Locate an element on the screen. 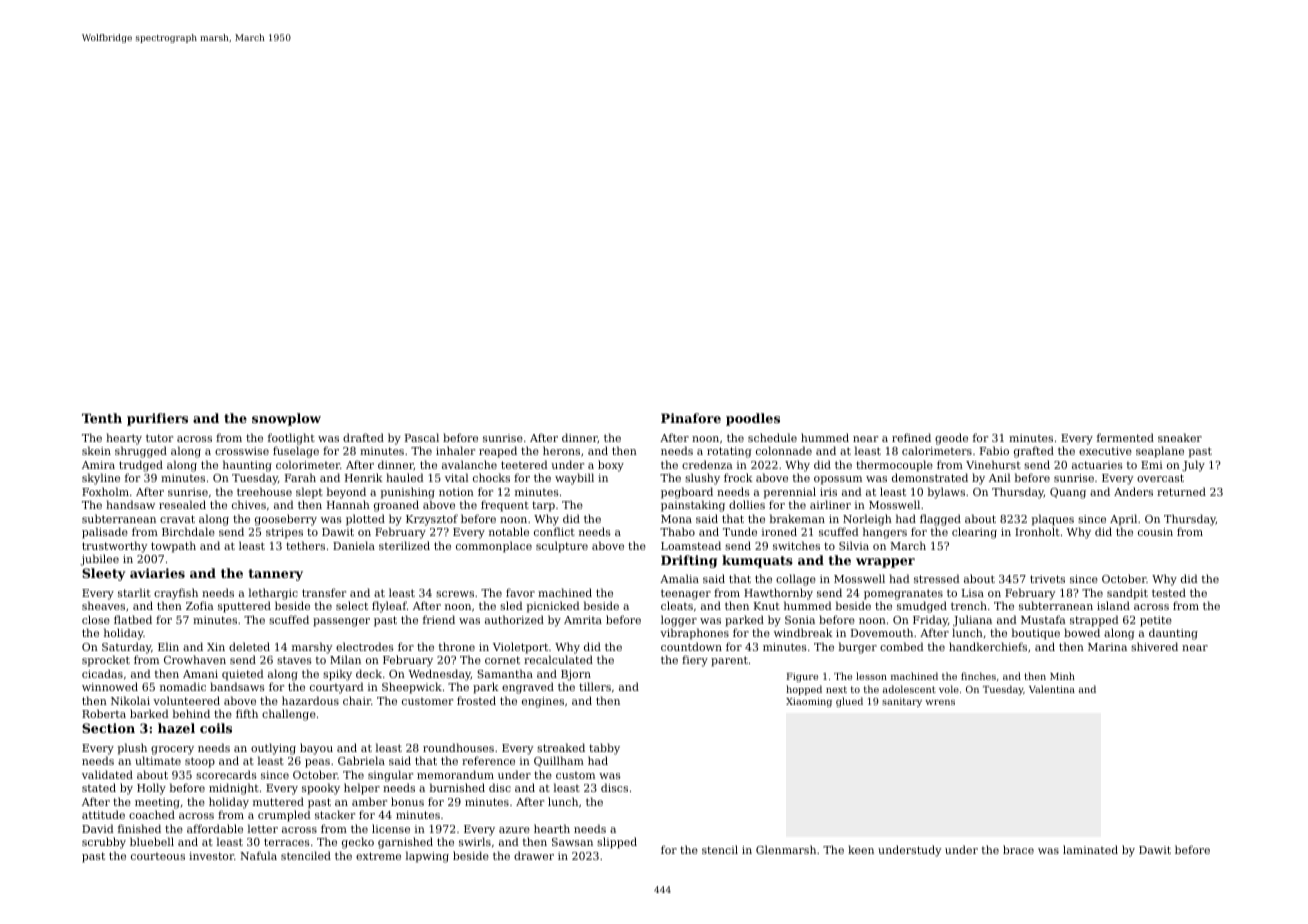 This screenshot has height=924, width=1308. cravat is located at coordinates (177, 519).
